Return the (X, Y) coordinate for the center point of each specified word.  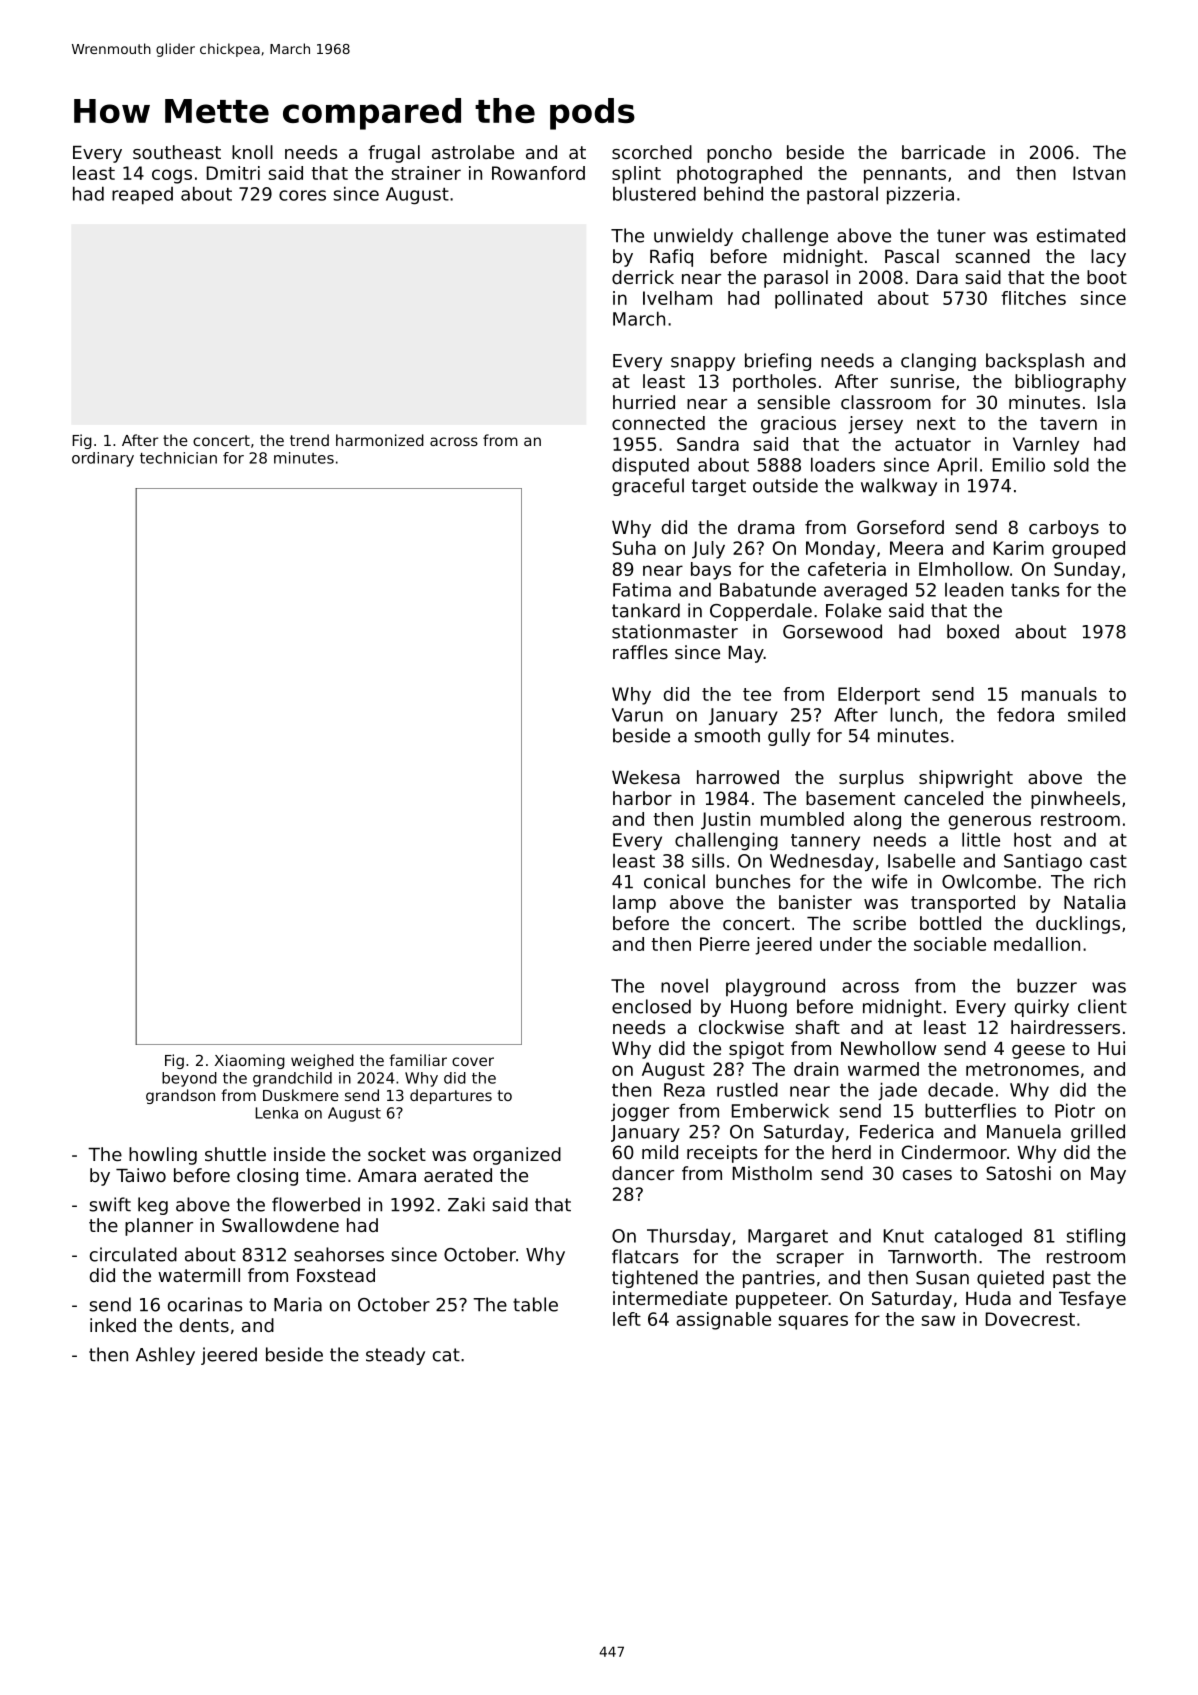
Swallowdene (280, 1225)
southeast (177, 152)
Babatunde (768, 589)
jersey (875, 425)
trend (309, 440)
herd (851, 1152)
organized (517, 1156)
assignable (723, 1321)
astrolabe (473, 152)
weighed (322, 1061)
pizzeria (920, 195)
